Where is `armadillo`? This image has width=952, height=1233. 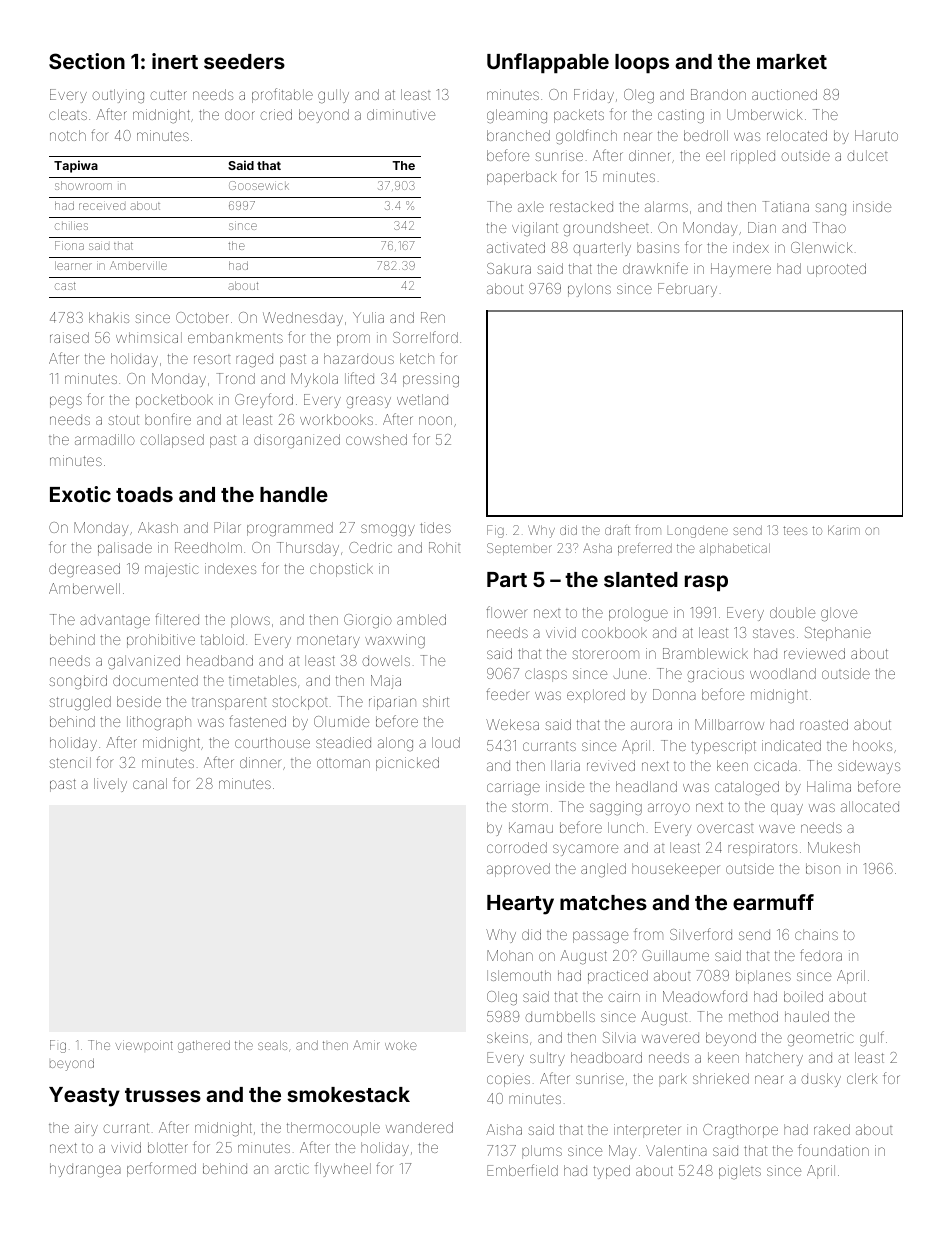 armadillo is located at coordinates (105, 439).
